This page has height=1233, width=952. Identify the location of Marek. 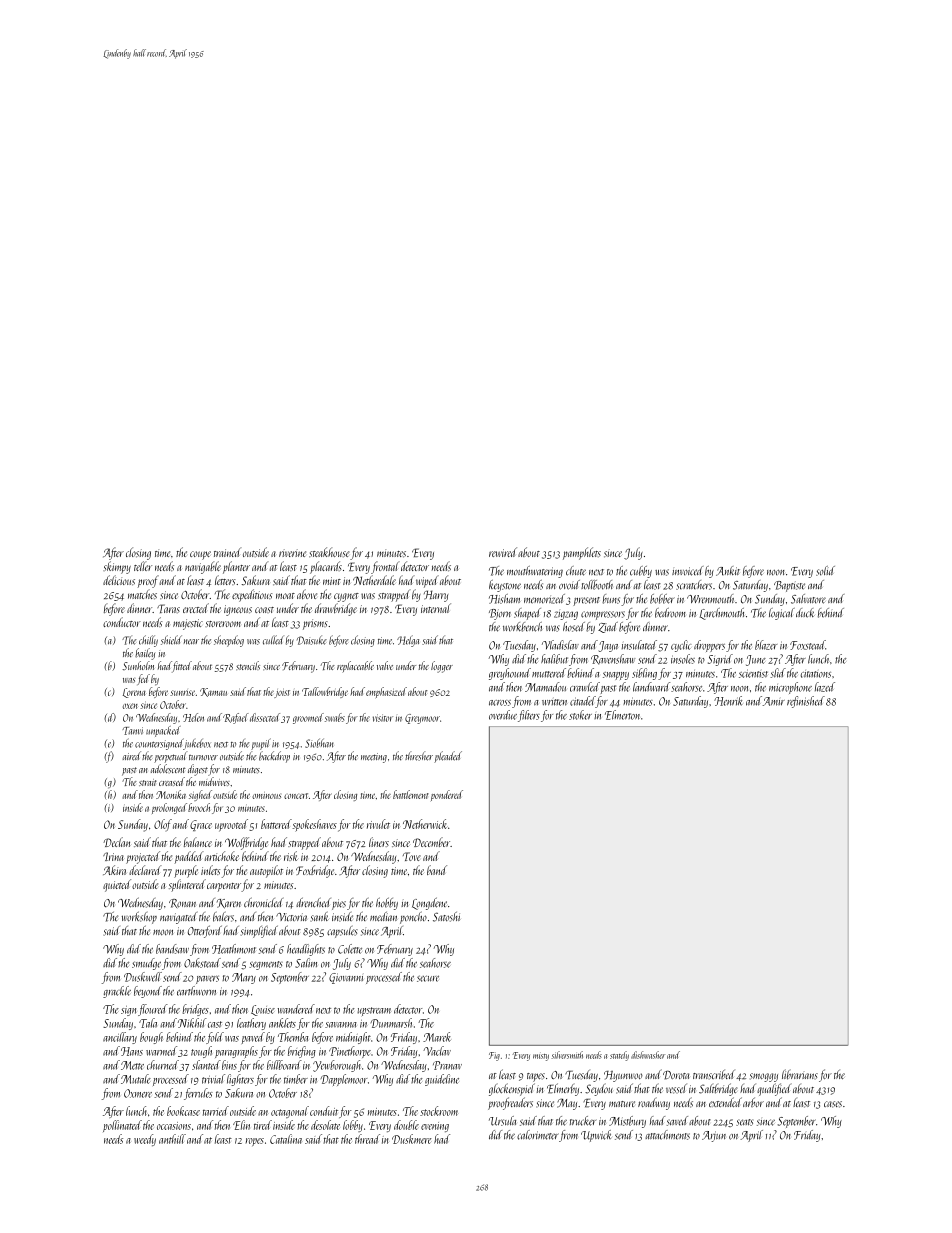
(437, 1037).
